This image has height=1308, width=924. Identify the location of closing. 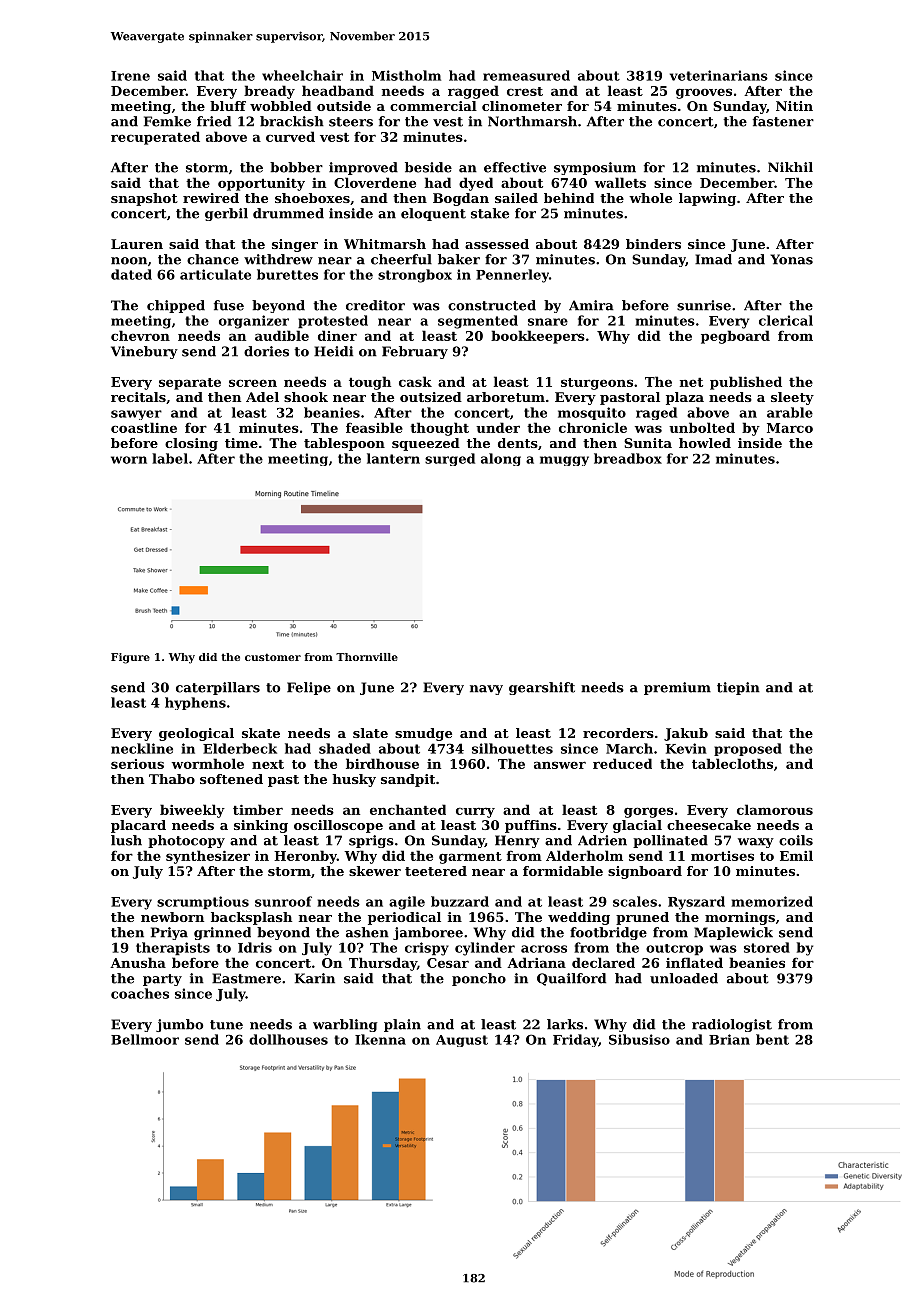
(191, 444).
